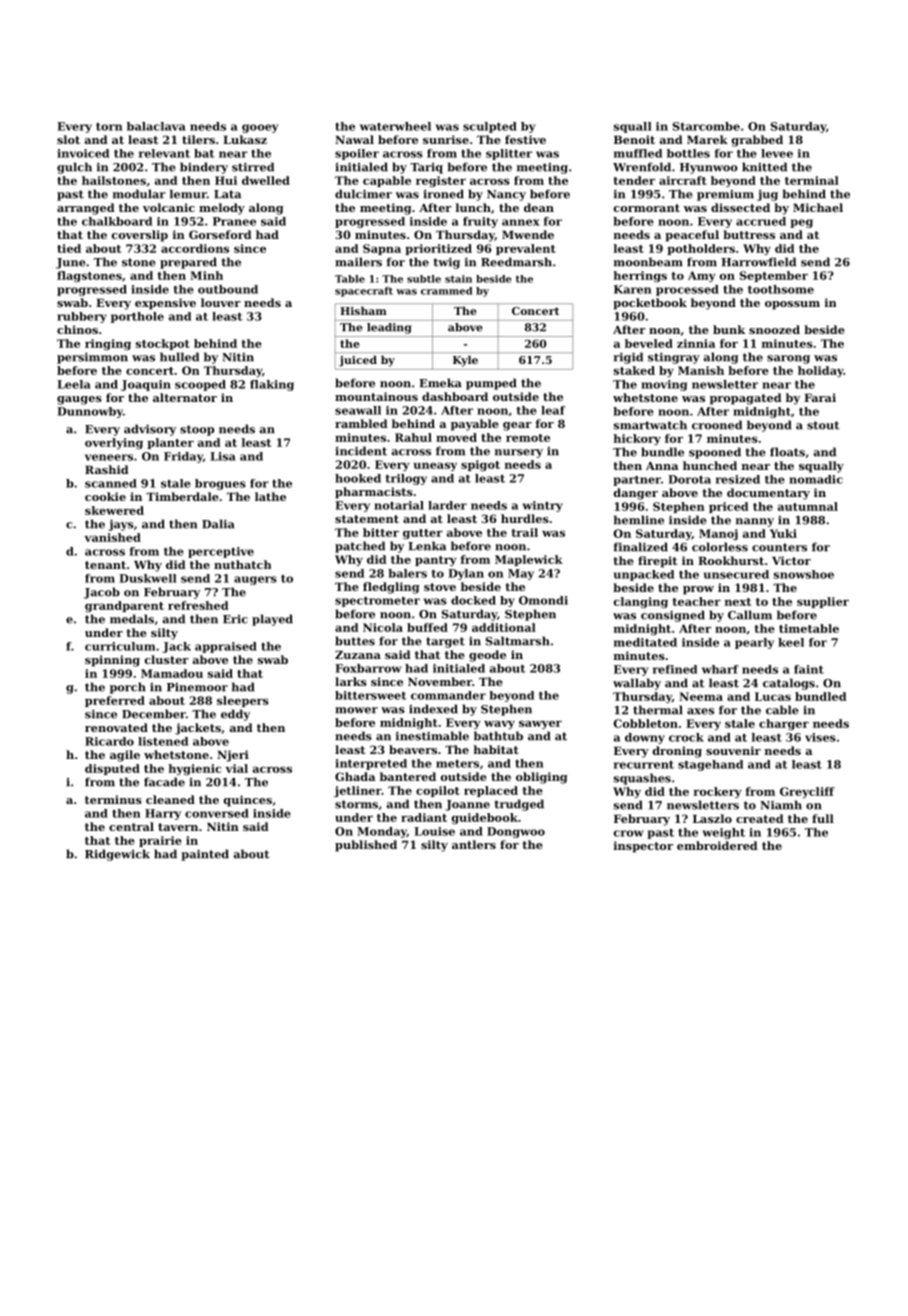 The width and height of the screenshot is (908, 1316). Describe the element at coordinates (435, 466) in the screenshot. I see `uneasy` at that location.
